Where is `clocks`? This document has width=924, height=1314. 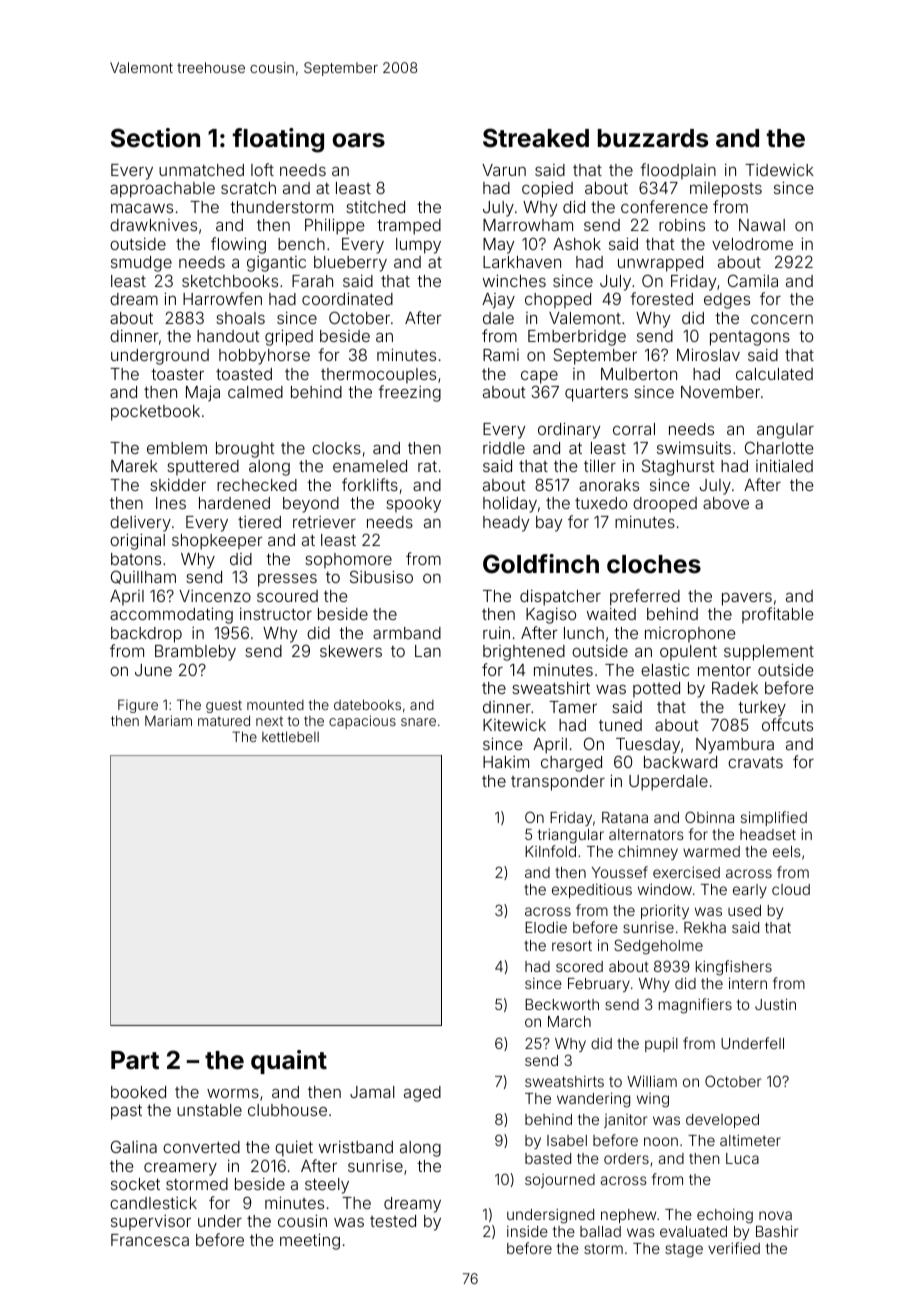
clocks is located at coordinates (336, 448).
